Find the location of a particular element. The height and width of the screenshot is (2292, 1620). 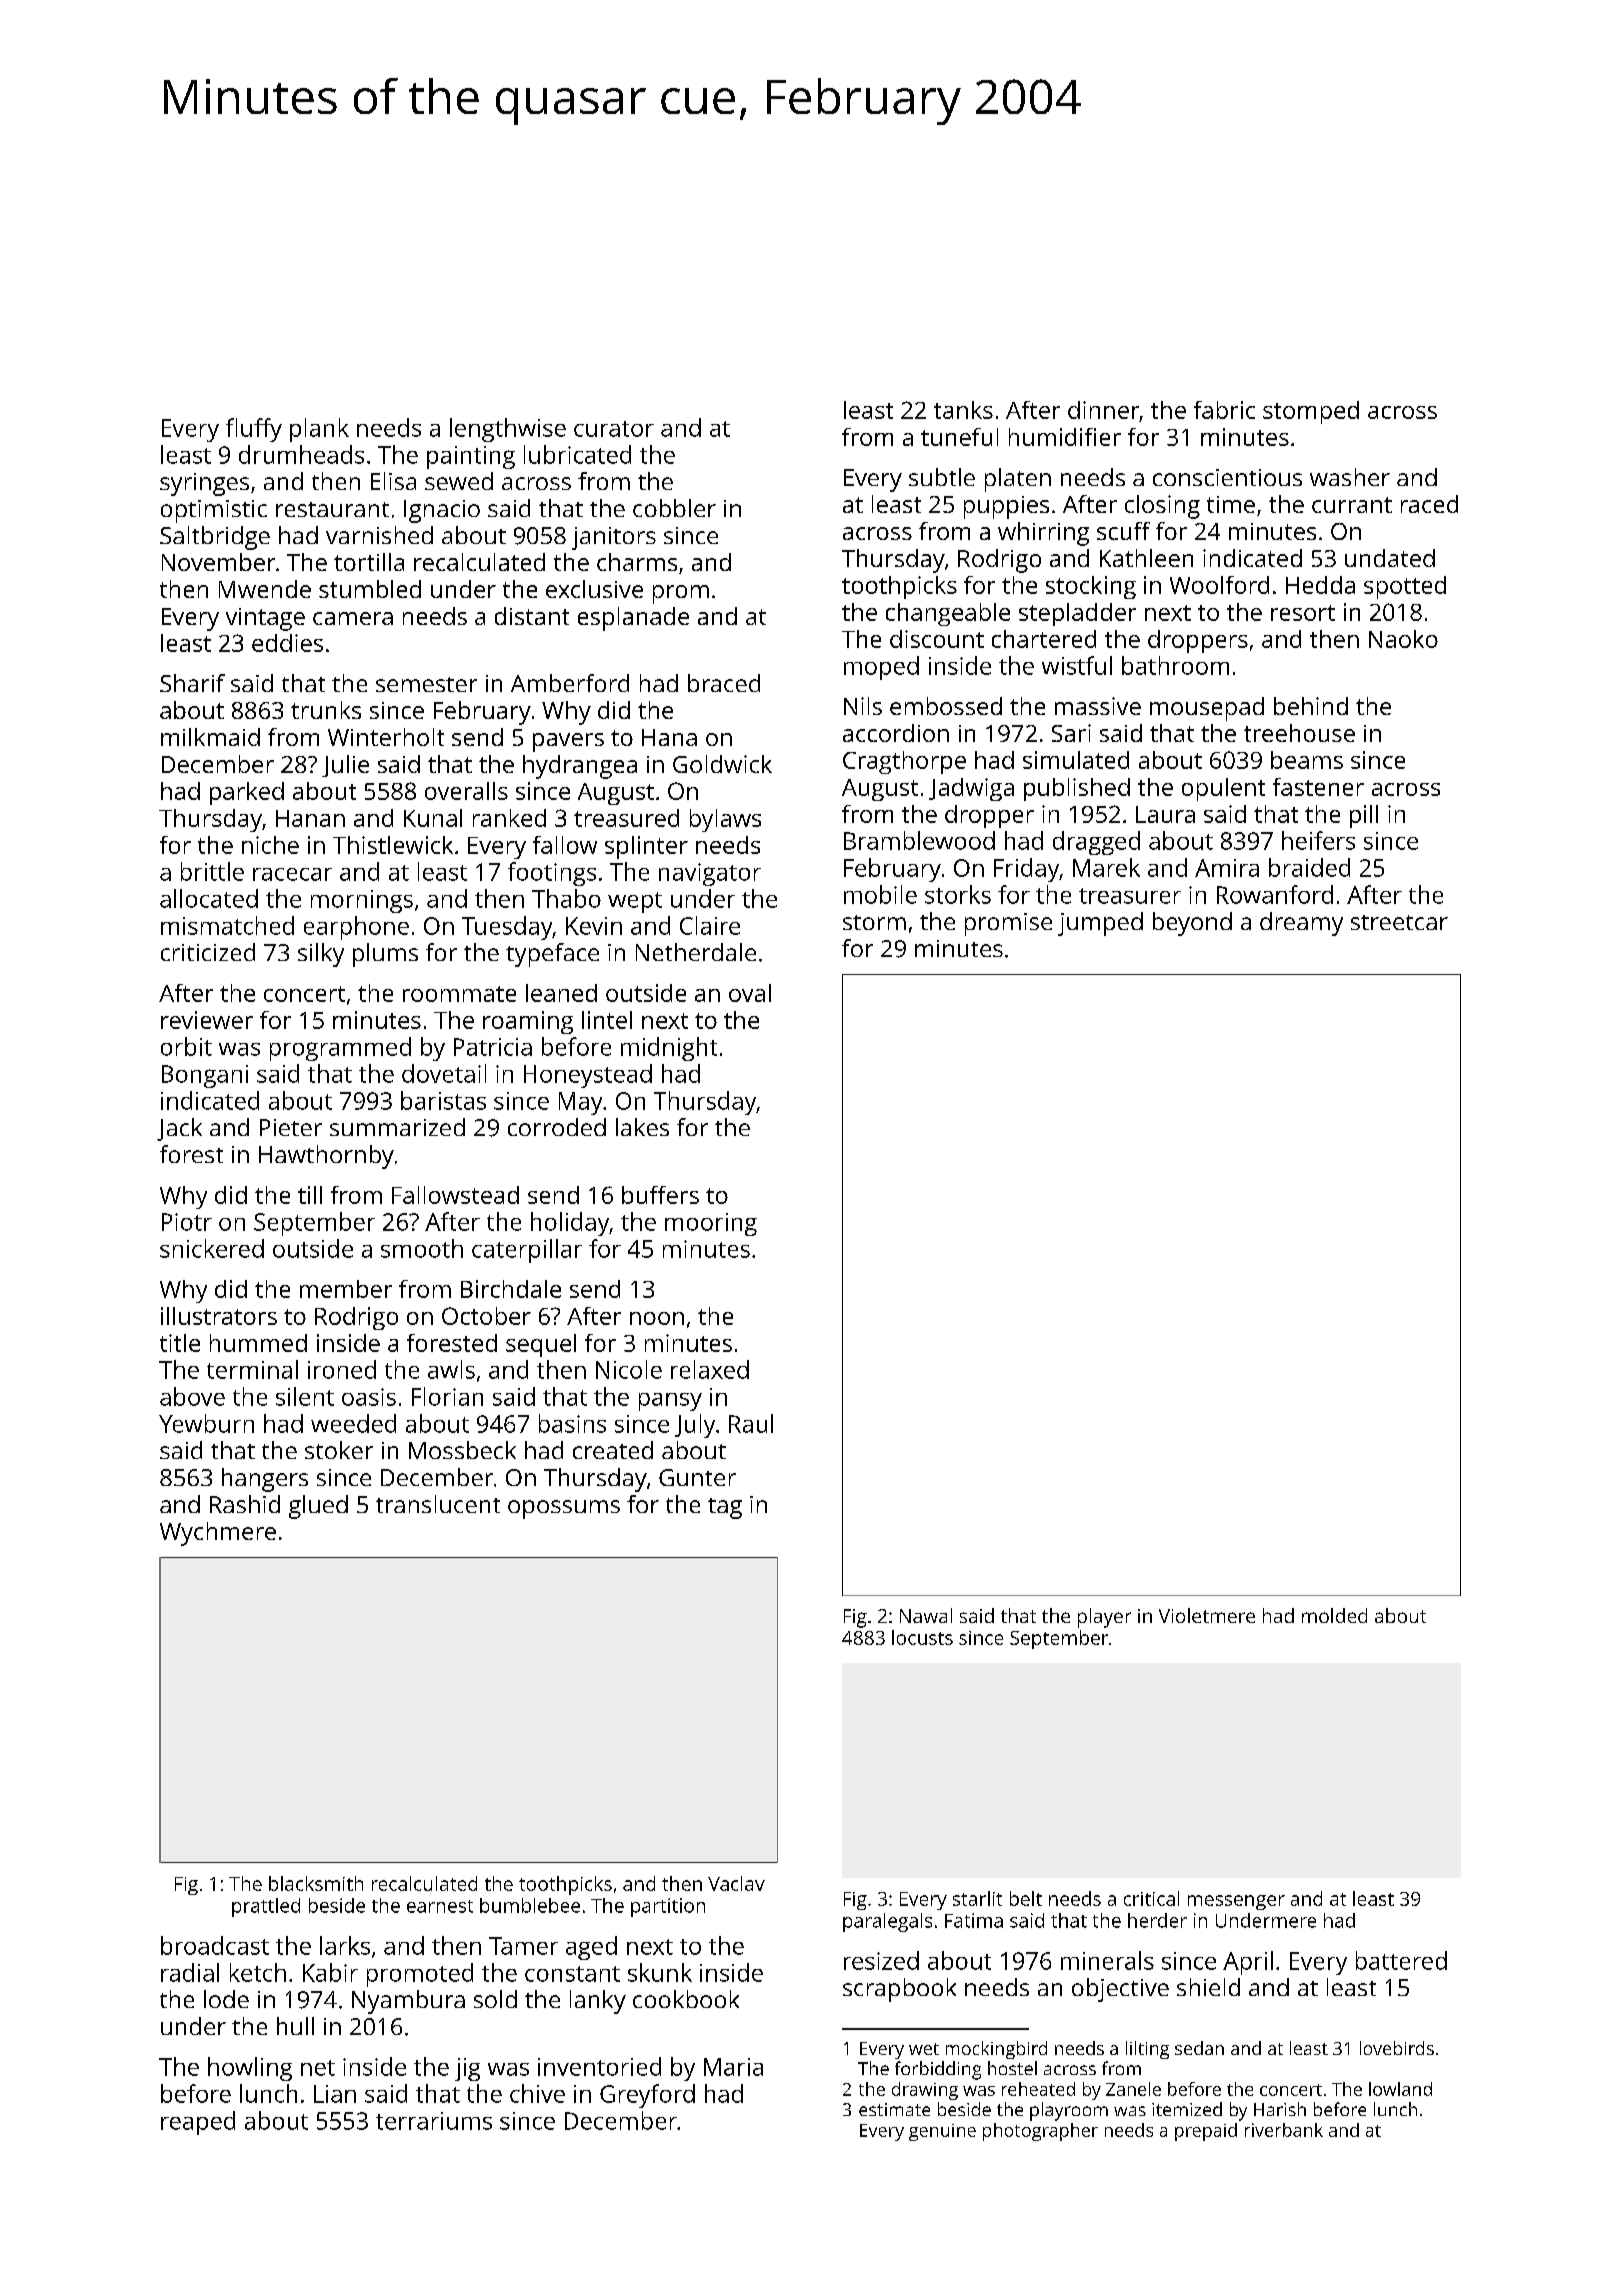

curator is located at coordinates (614, 429).
